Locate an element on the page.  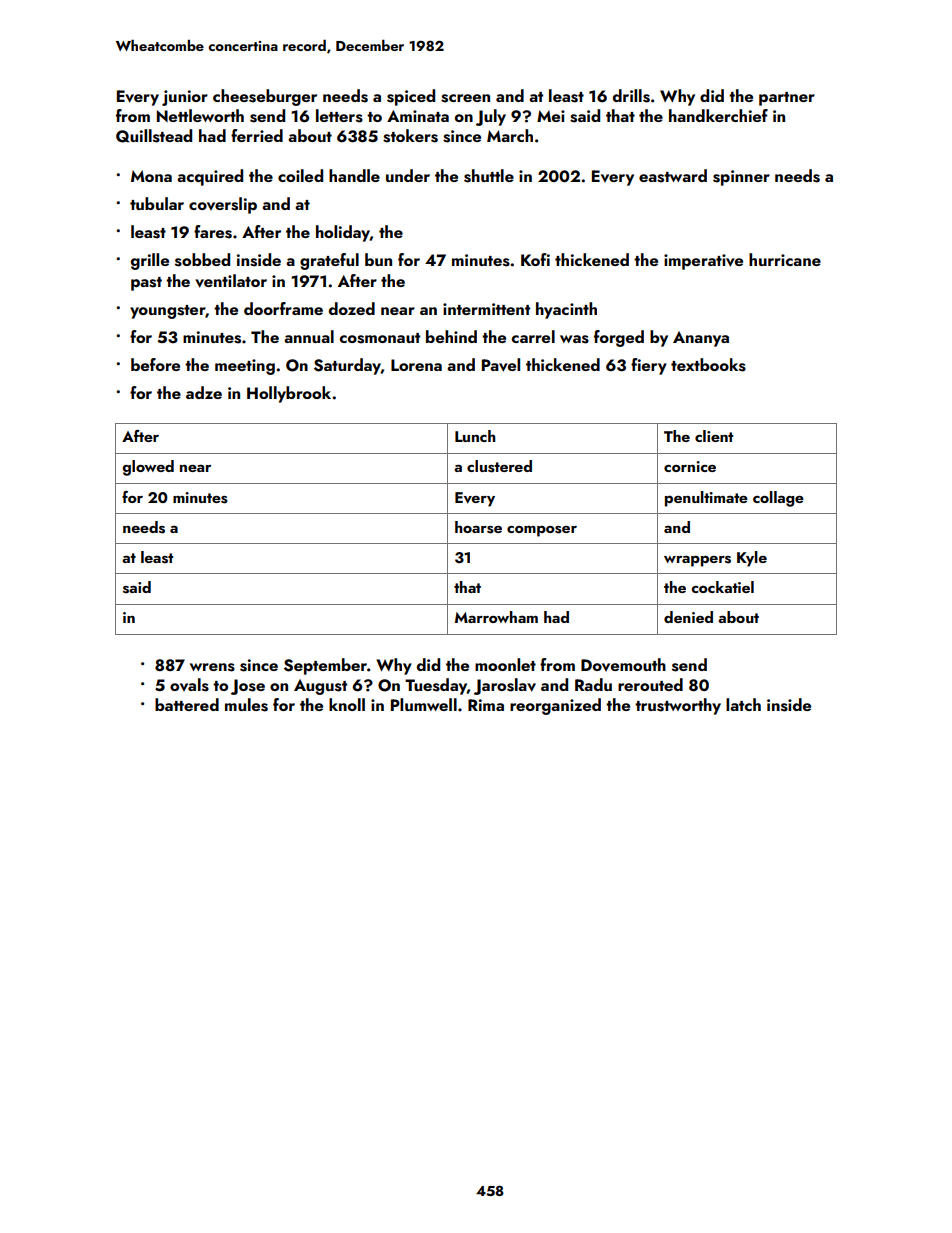
cheeseburger is located at coordinates (265, 97).
